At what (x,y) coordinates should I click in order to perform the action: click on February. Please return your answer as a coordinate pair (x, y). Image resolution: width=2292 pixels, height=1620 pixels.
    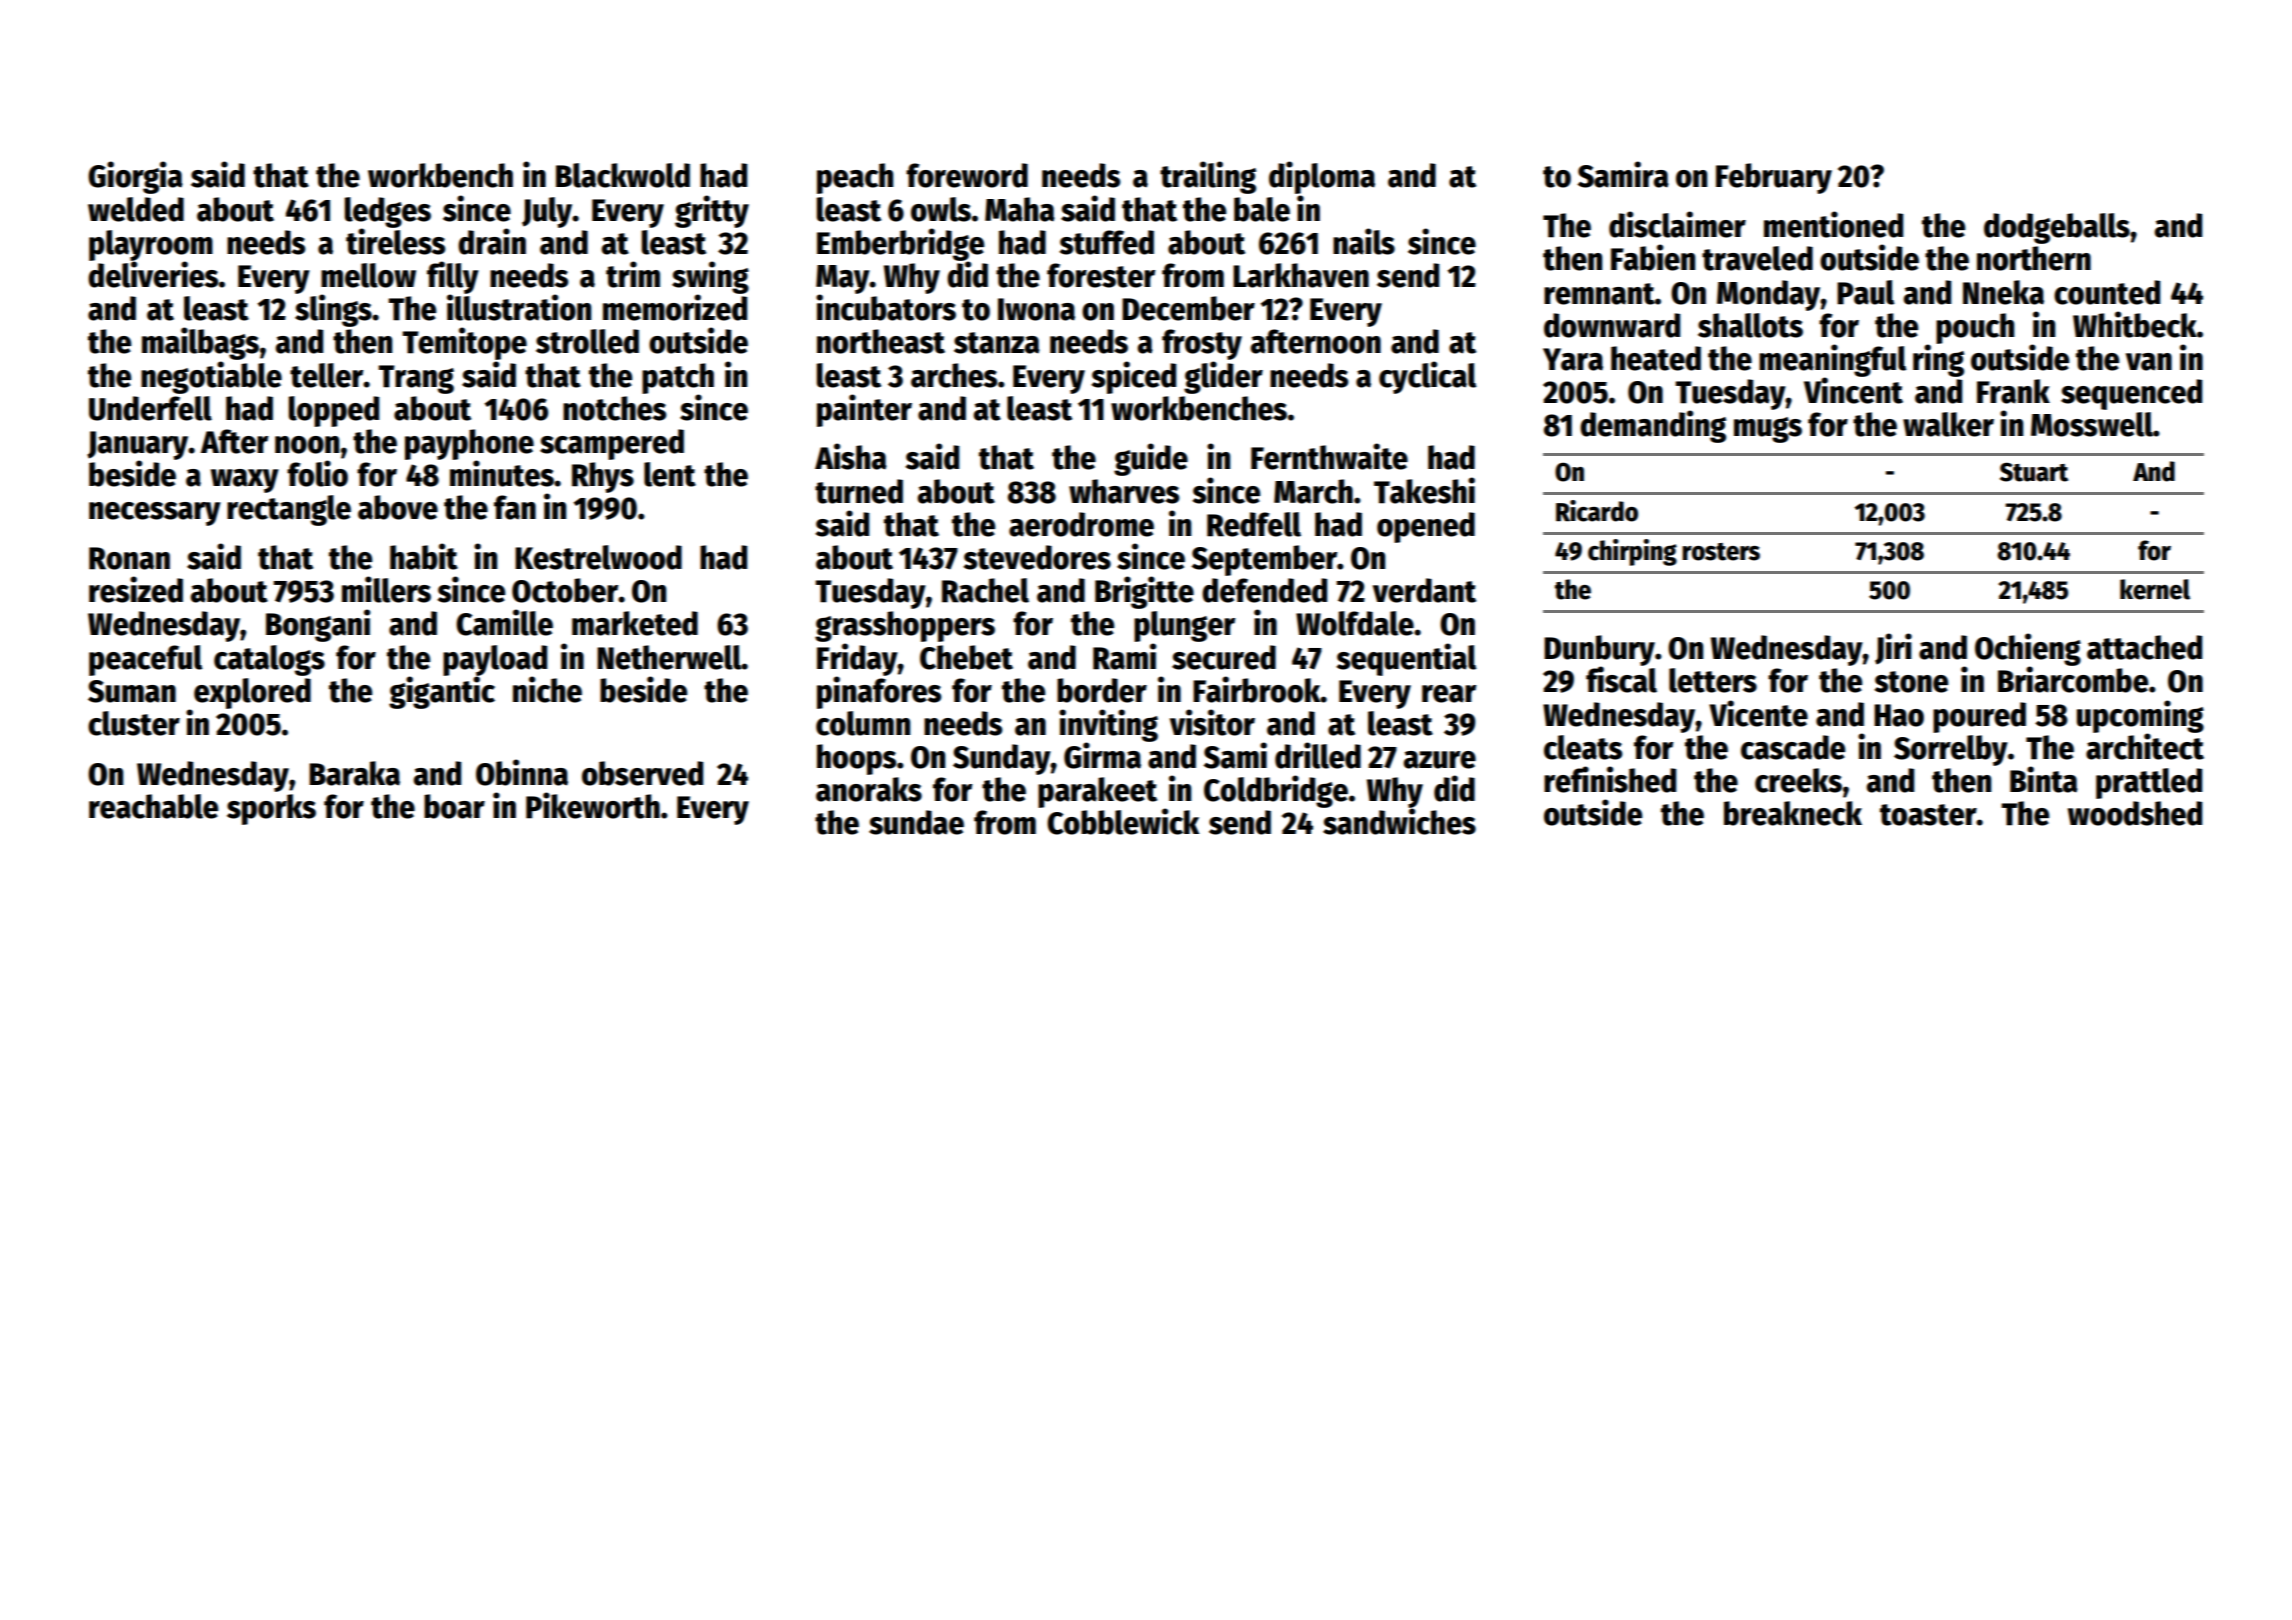
    Looking at the image, I should click on (1774, 178).
